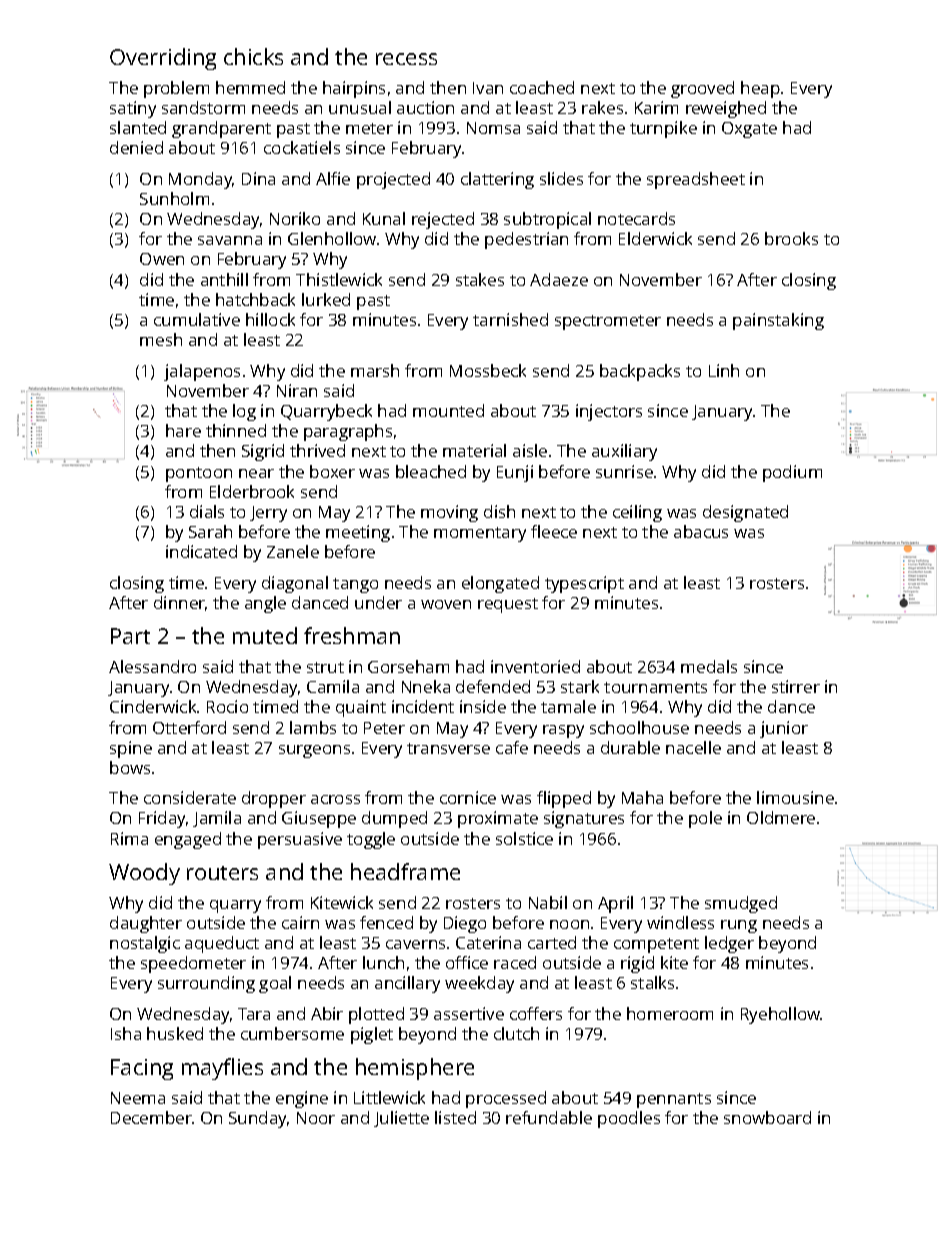  I want to click on surrounding, so click(206, 984).
